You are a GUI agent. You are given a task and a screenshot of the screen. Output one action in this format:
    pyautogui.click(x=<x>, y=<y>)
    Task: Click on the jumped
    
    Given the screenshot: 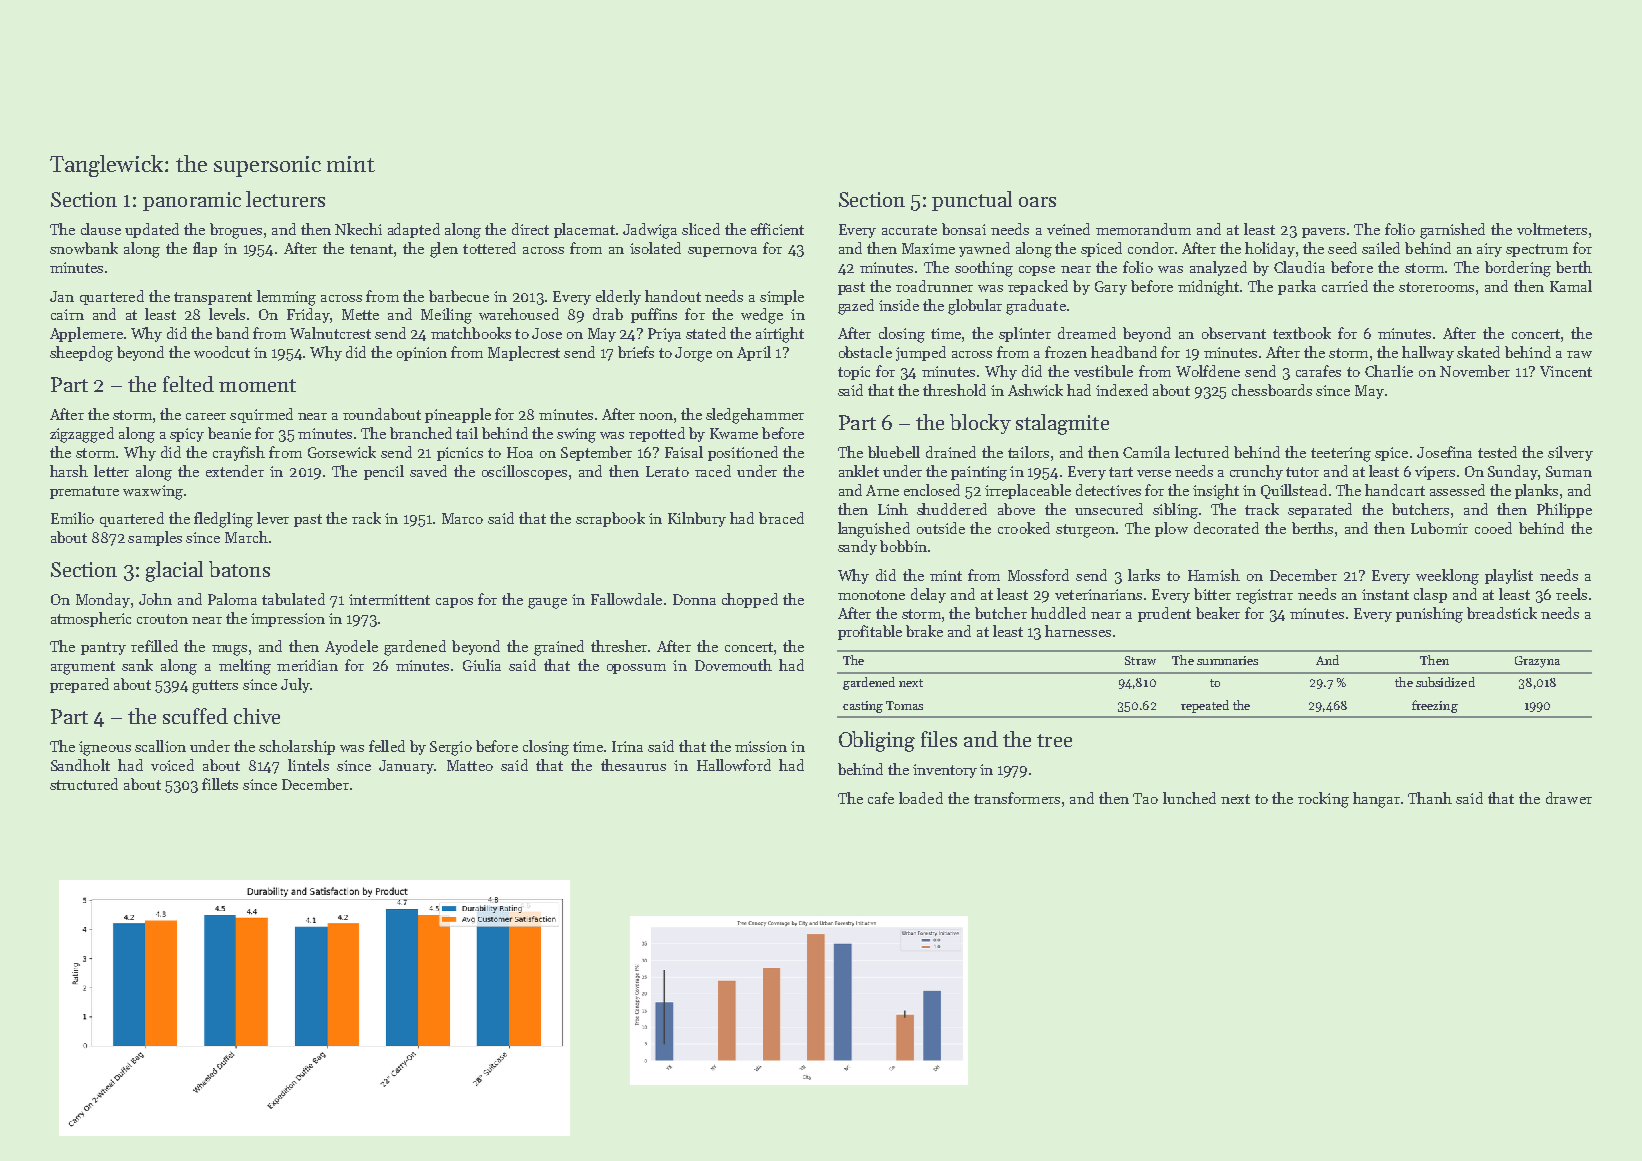 What is the action you would take?
    pyautogui.click(x=921, y=353)
